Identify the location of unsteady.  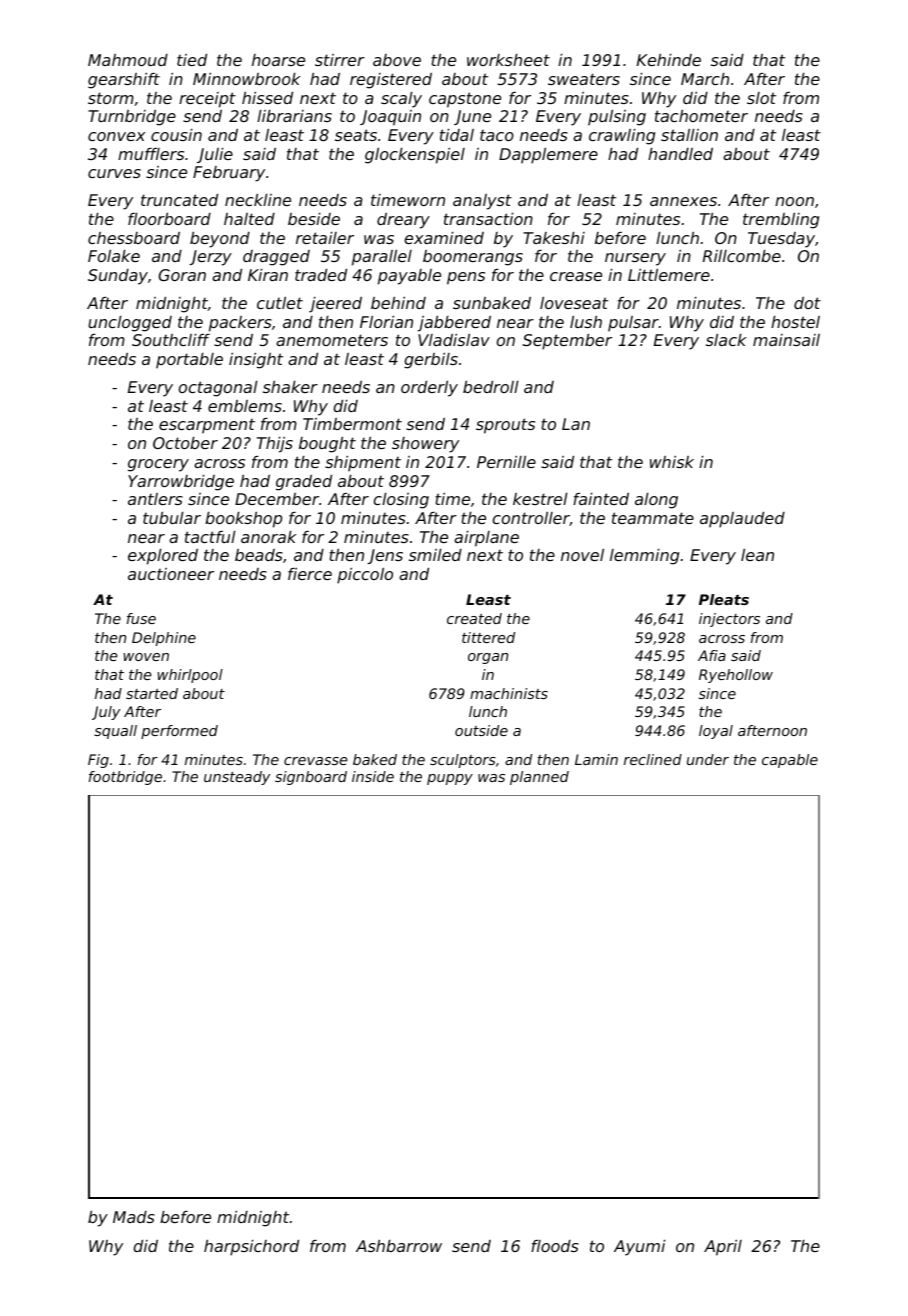
(237, 778).
